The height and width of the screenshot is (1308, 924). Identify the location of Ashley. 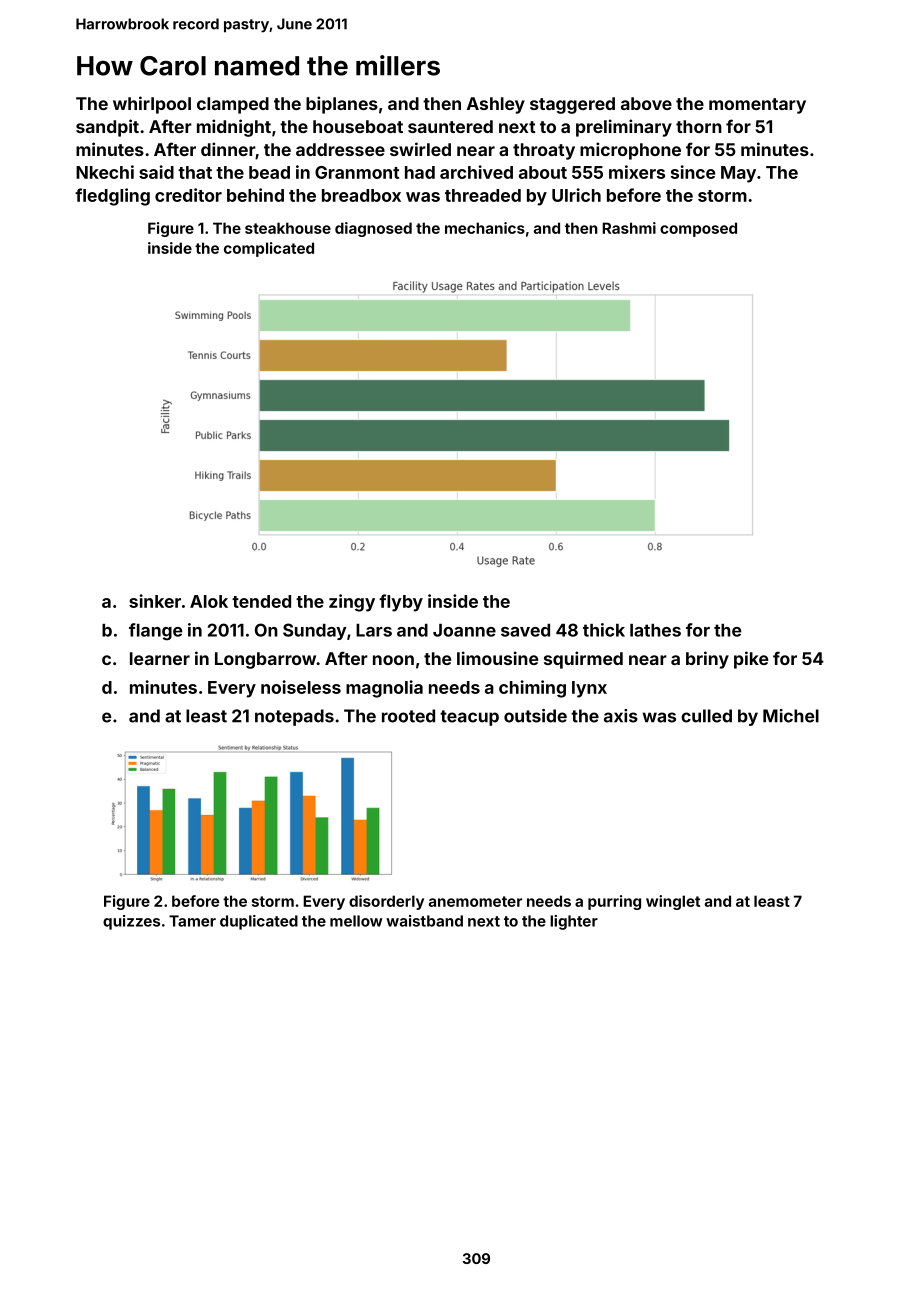
(496, 105).
